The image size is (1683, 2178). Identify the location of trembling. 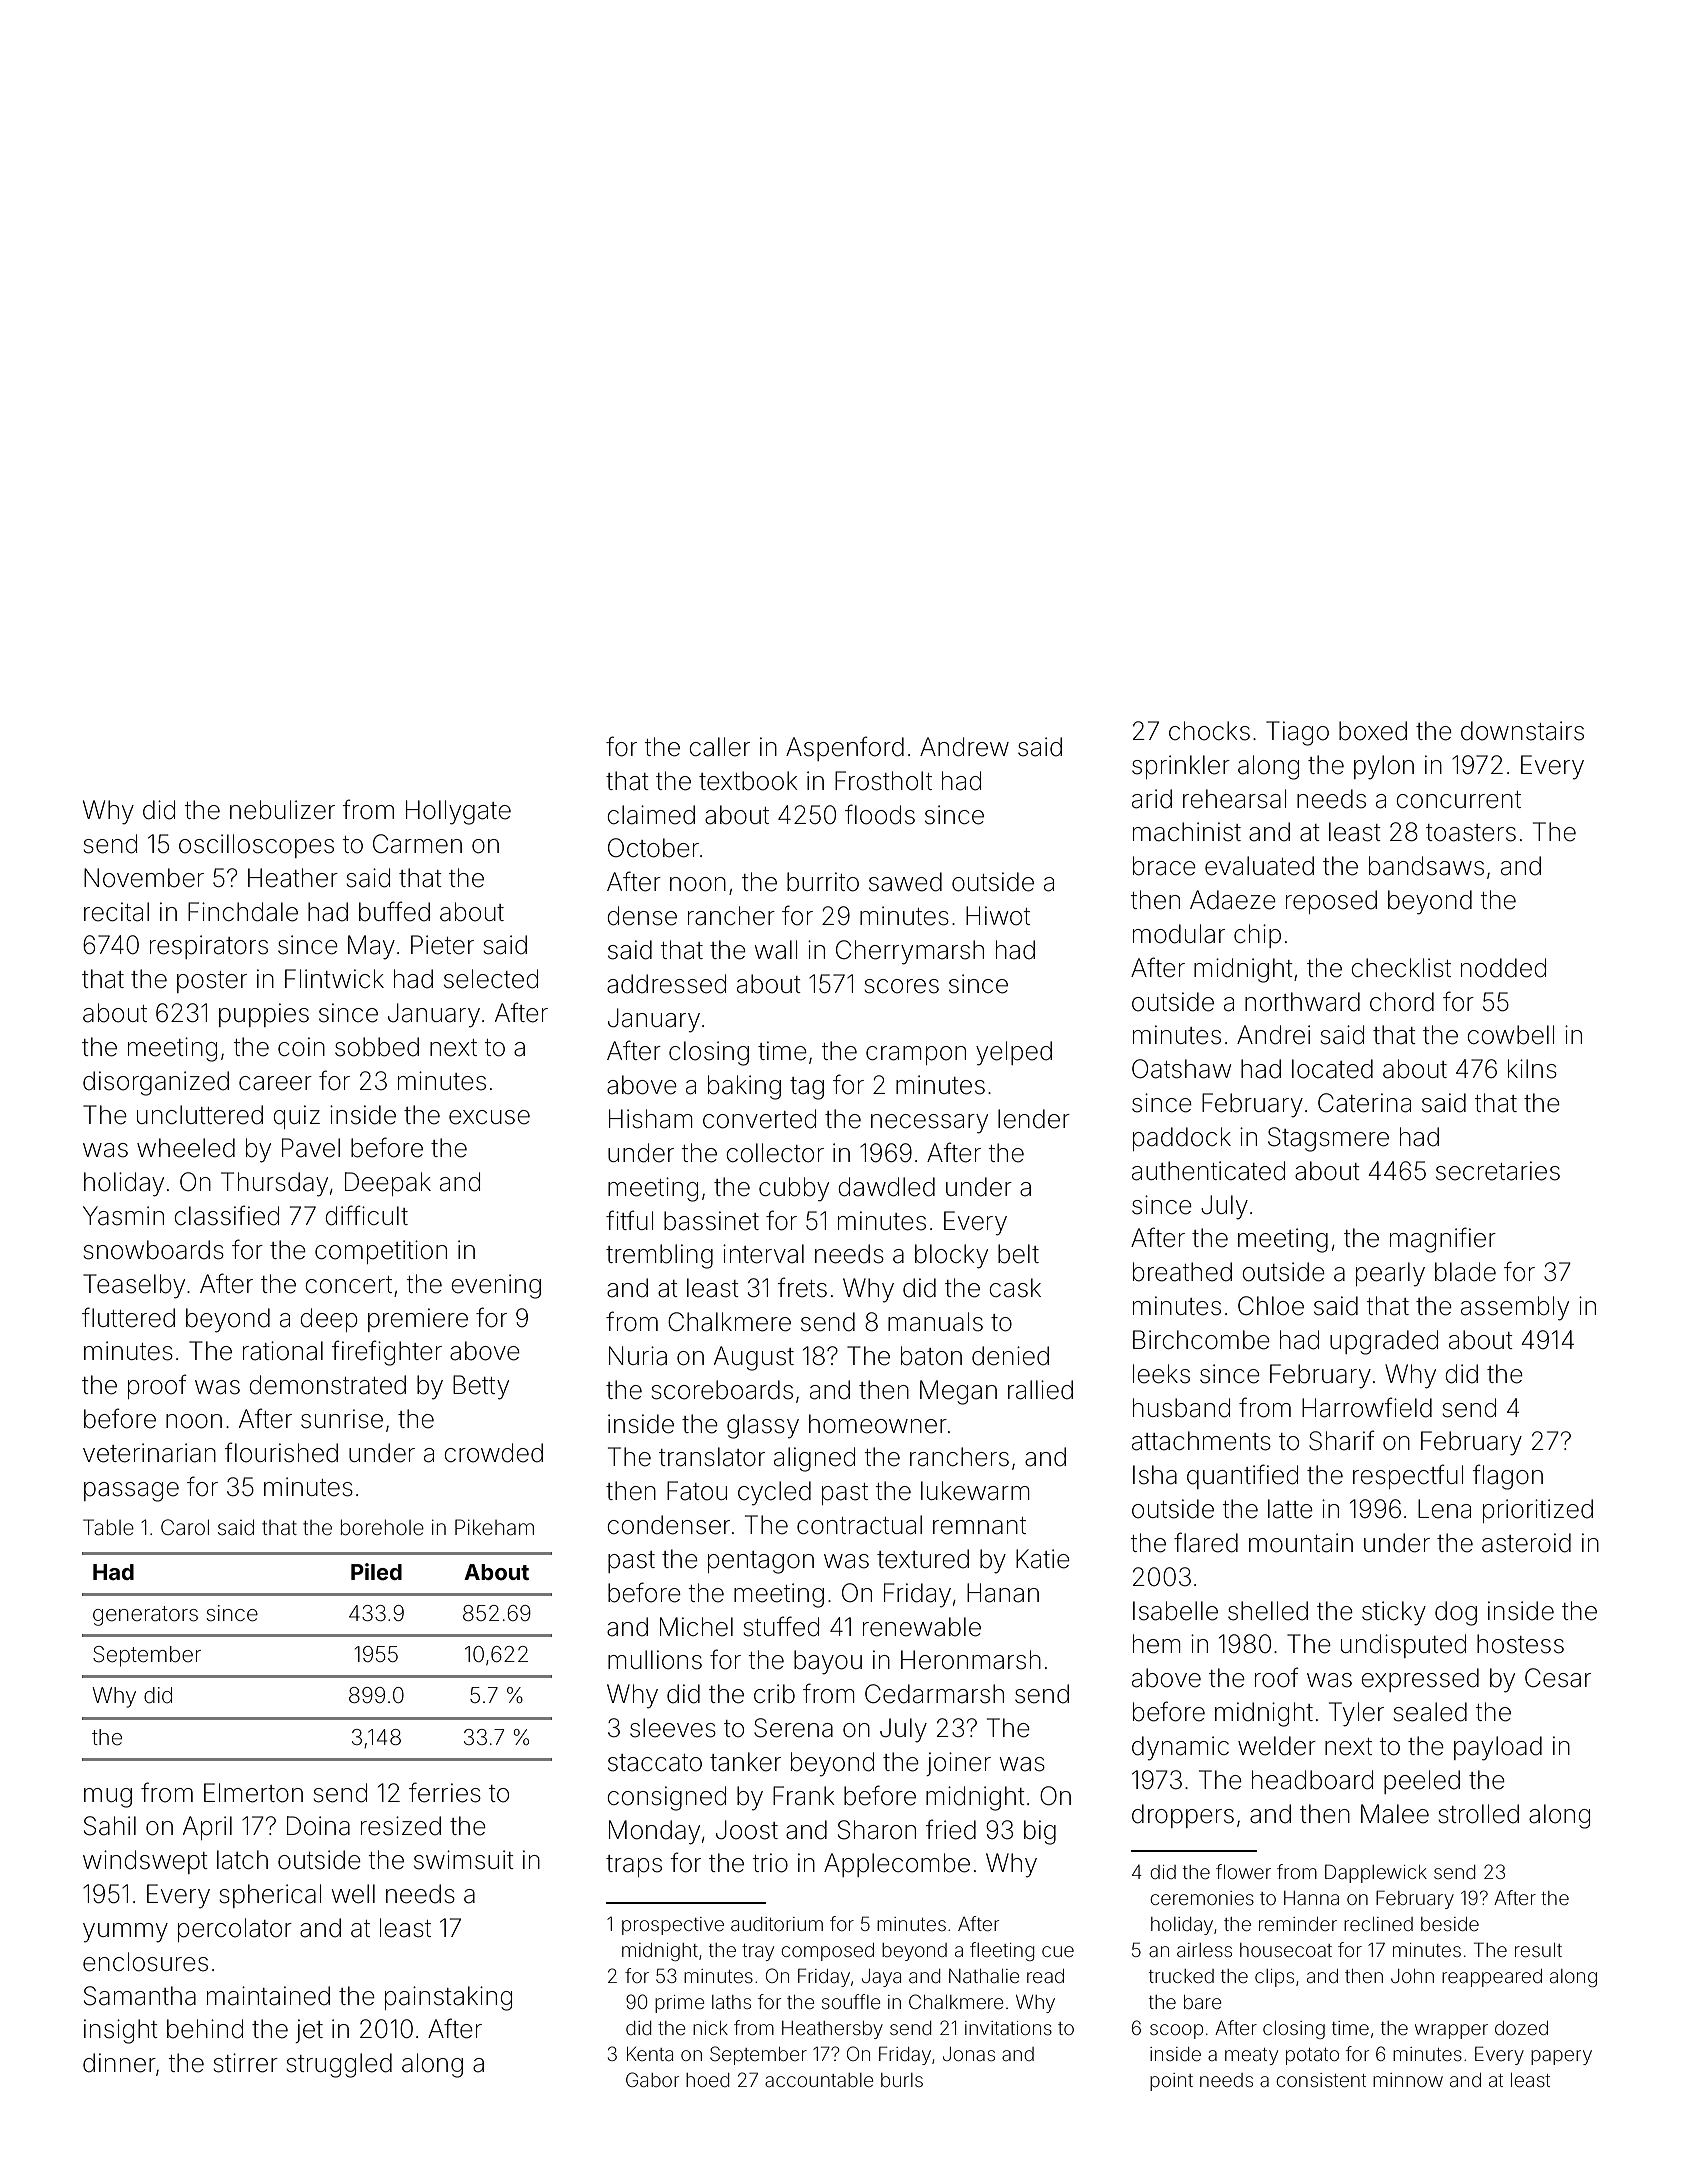
(659, 1256).
